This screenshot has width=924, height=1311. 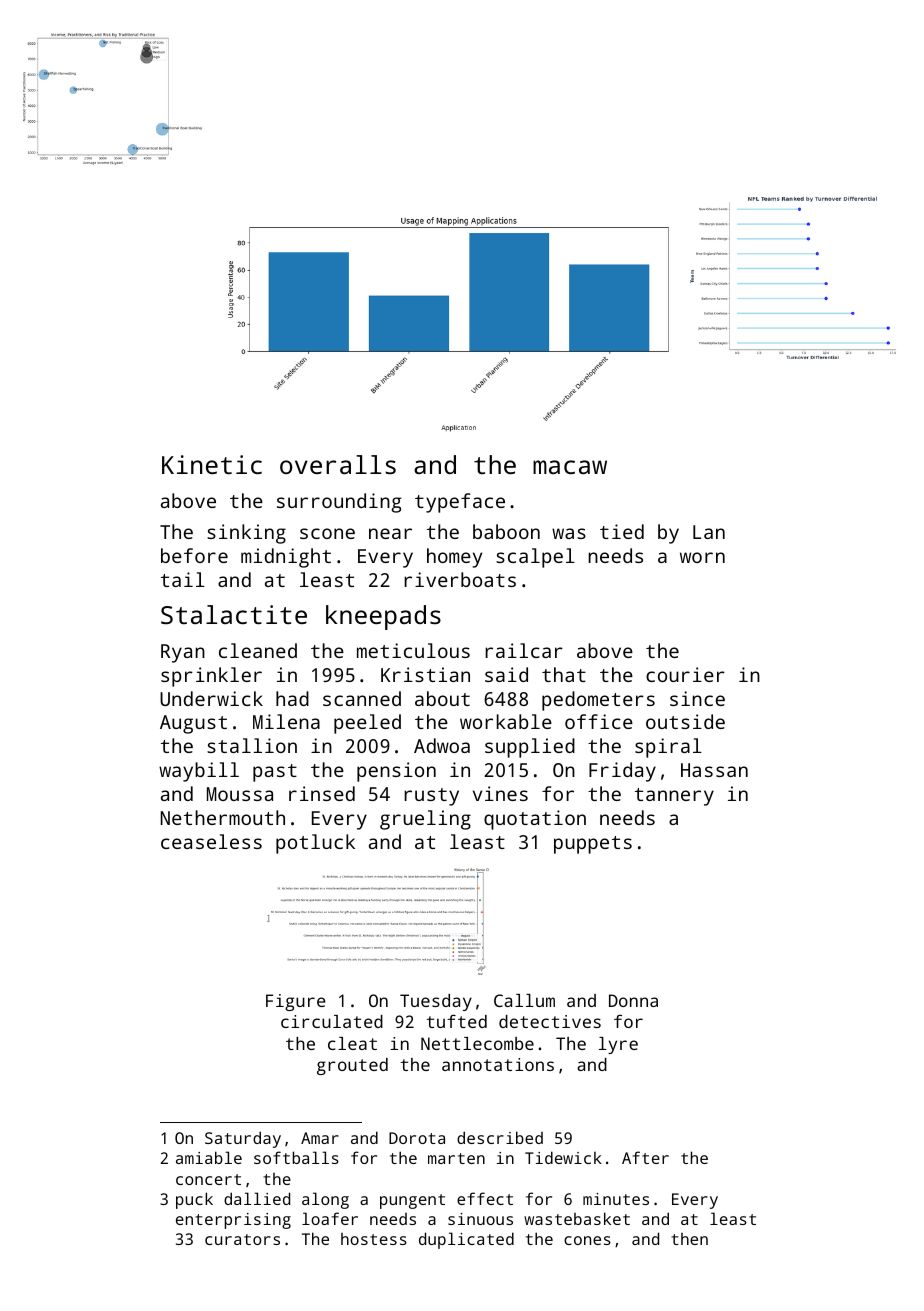 What do you see at coordinates (442, 745) in the screenshot?
I see `Adwoa` at bounding box center [442, 745].
